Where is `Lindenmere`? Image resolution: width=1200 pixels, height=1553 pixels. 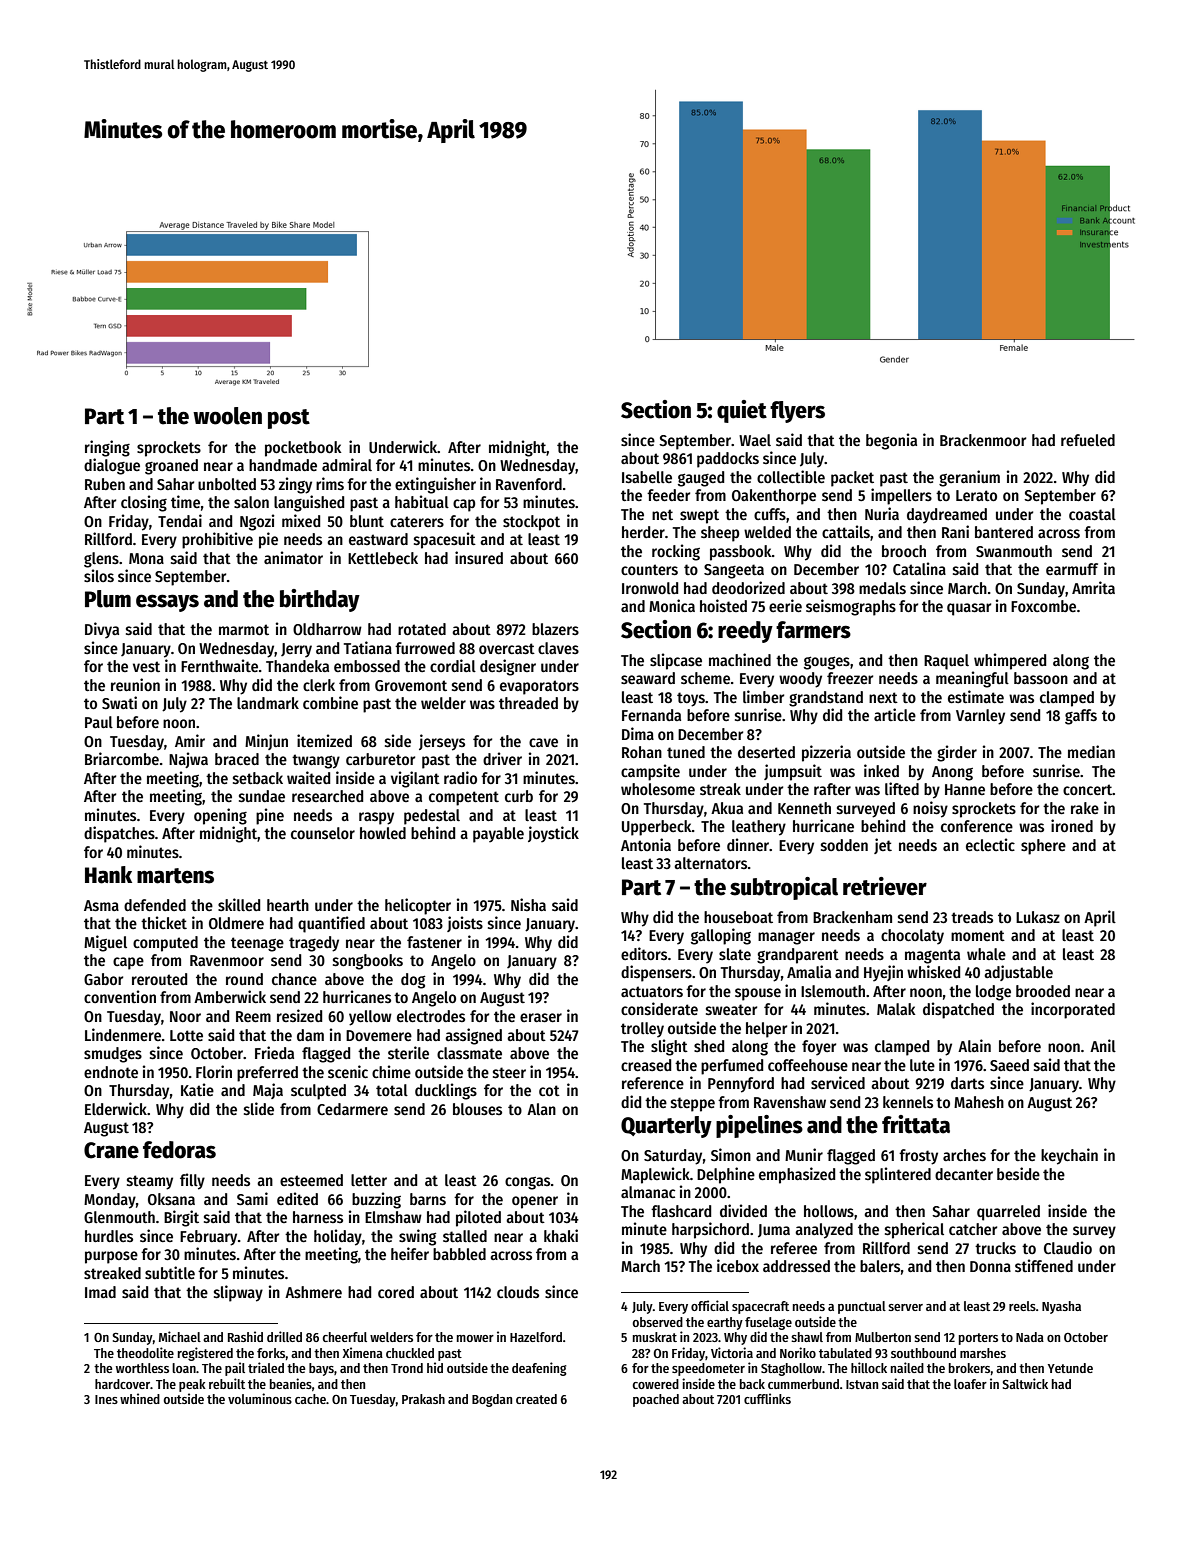
Lindenmere is located at coordinates (123, 1034).
